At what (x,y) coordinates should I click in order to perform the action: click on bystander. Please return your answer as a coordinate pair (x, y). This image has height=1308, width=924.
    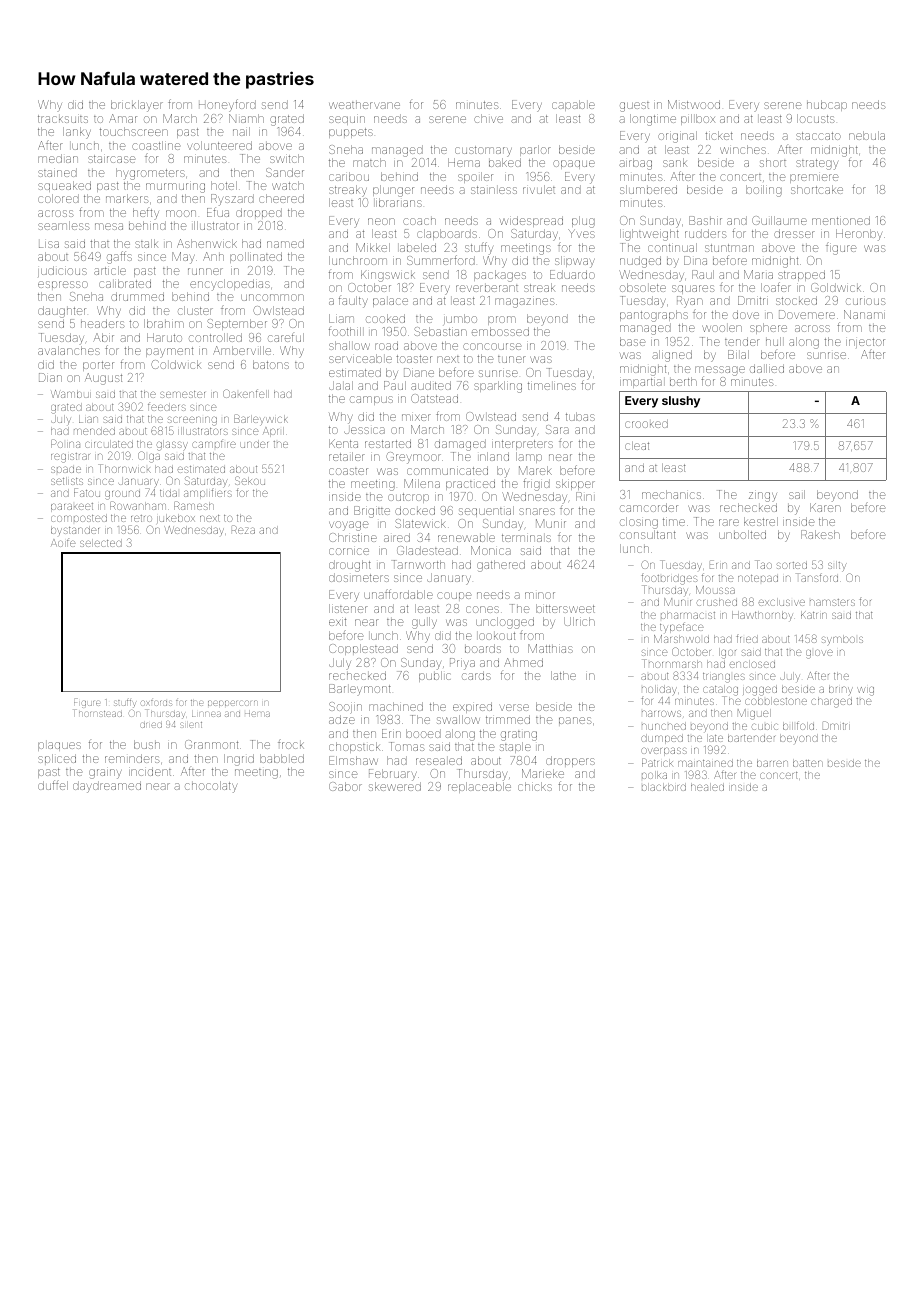
    Looking at the image, I should click on (75, 530).
